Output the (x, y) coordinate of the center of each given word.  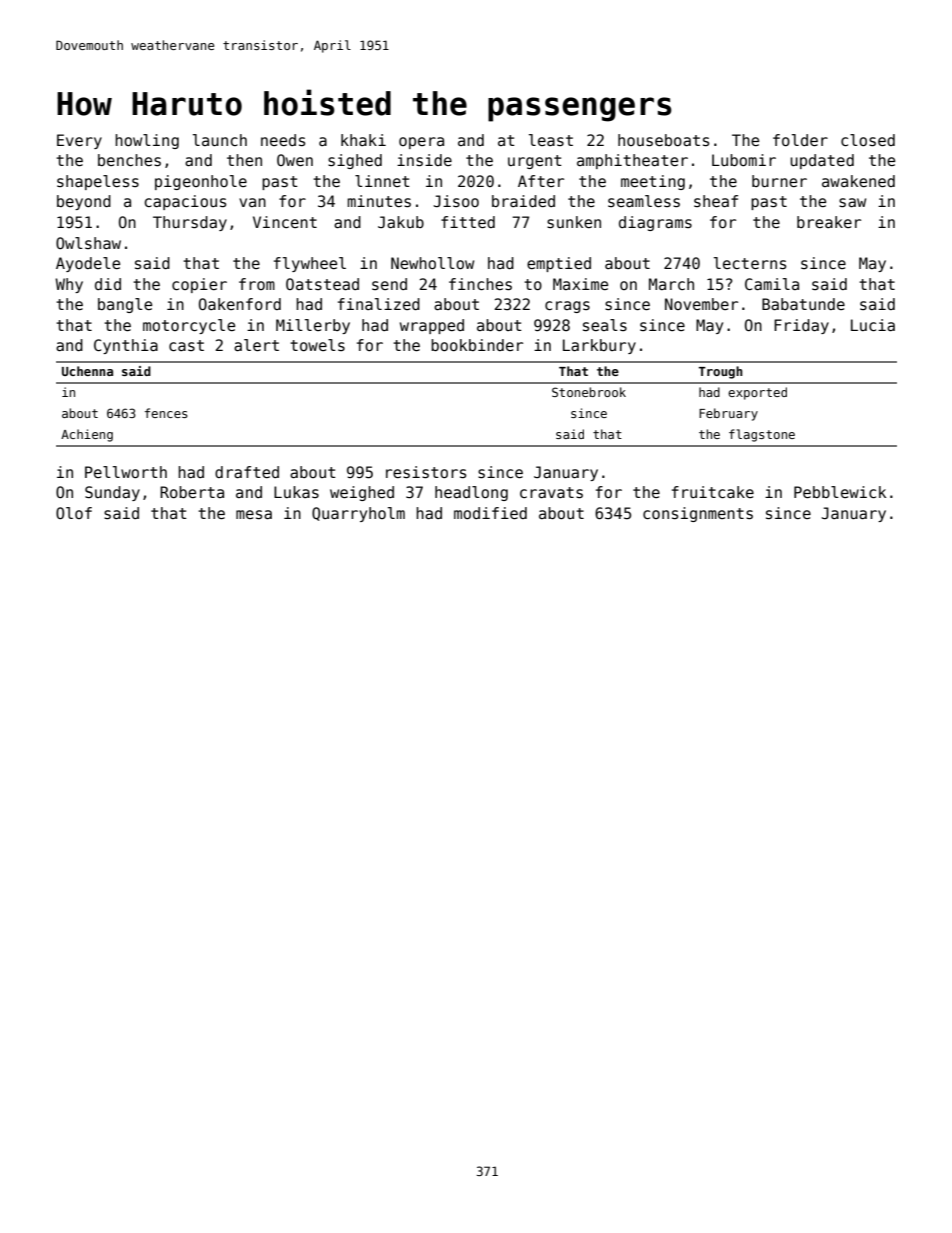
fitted (468, 222)
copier (199, 285)
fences (166, 413)
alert (256, 345)
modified (490, 513)
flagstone (762, 435)
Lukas (296, 492)
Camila (772, 284)
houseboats (663, 140)
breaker (829, 222)
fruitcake (713, 492)
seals (605, 325)
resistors (426, 472)
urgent (535, 162)
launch (220, 140)
